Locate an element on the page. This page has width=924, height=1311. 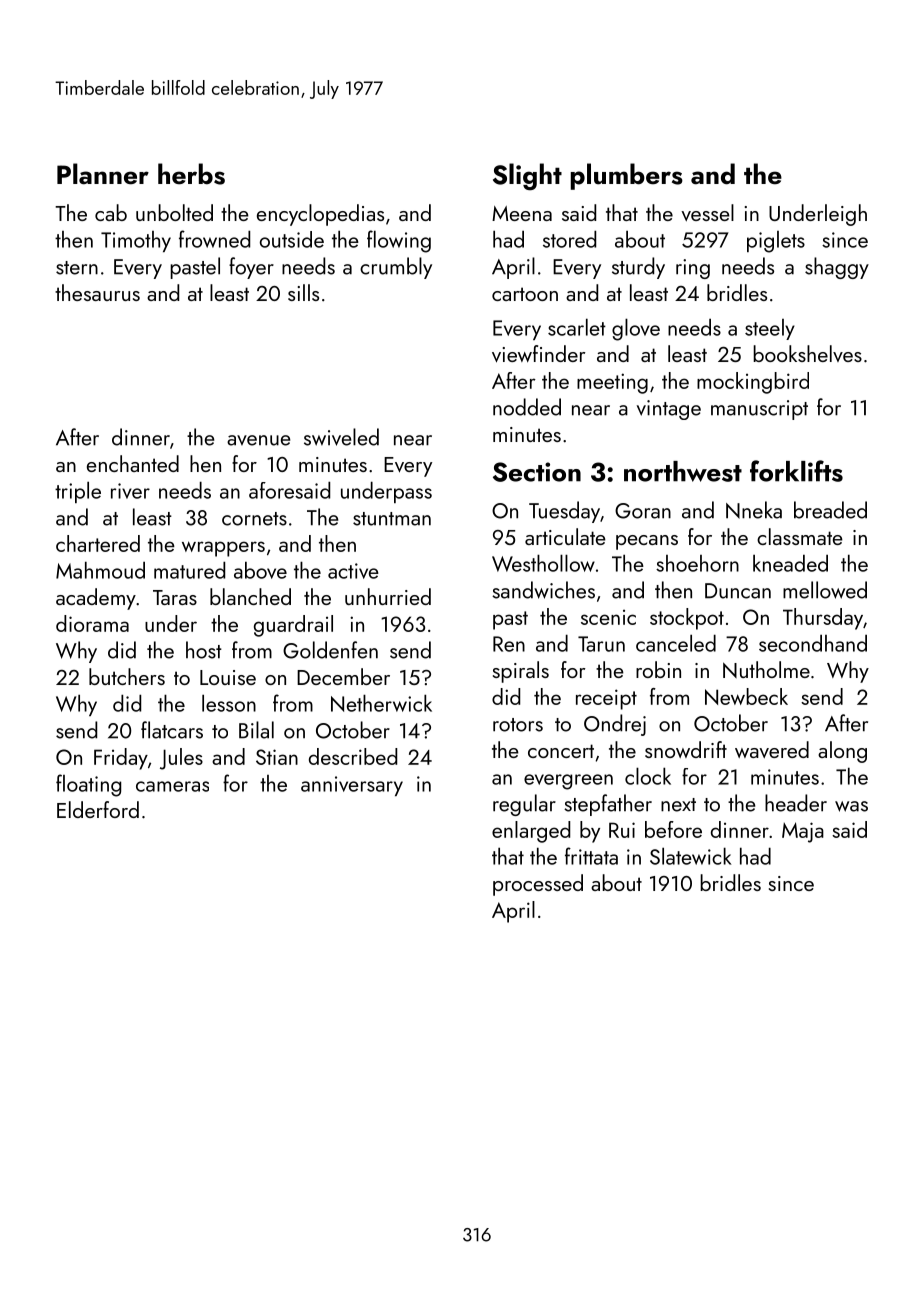
processed is located at coordinates (538, 885).
